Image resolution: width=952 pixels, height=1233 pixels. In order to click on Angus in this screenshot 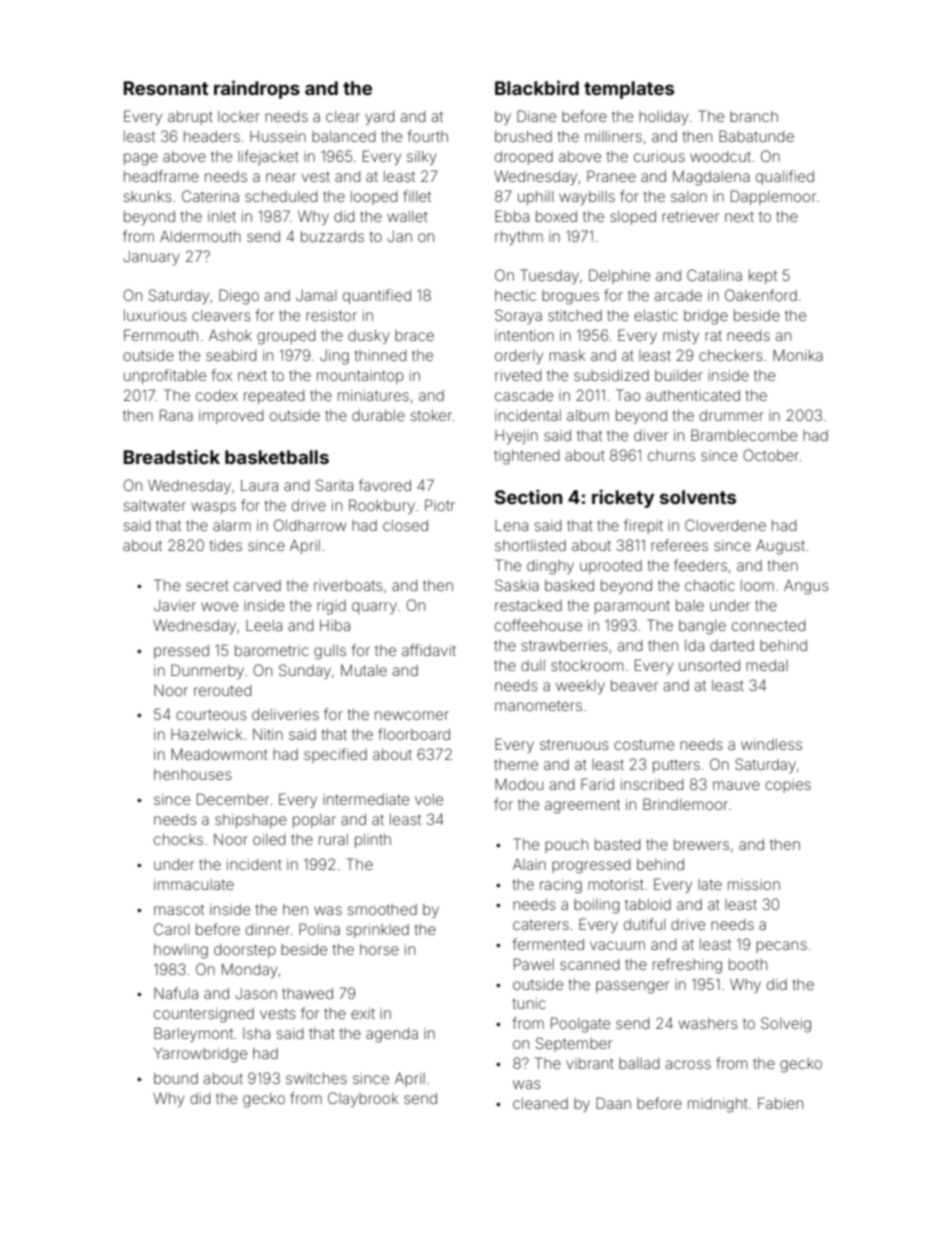, I will do `click(806, 587)`.
